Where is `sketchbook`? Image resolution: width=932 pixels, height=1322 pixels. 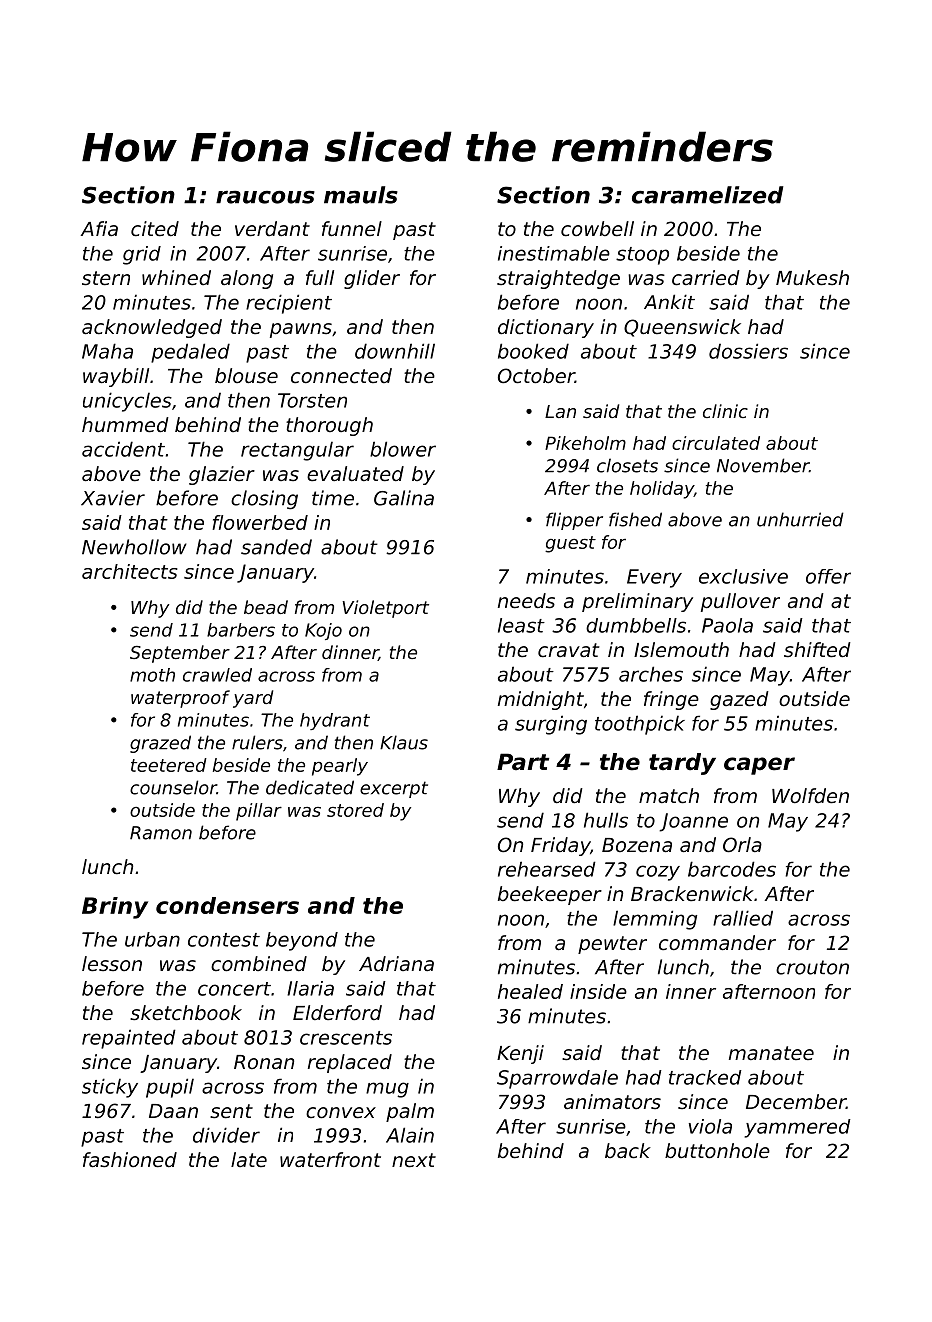
sketchbook is located at coordinates (186, 1013).
